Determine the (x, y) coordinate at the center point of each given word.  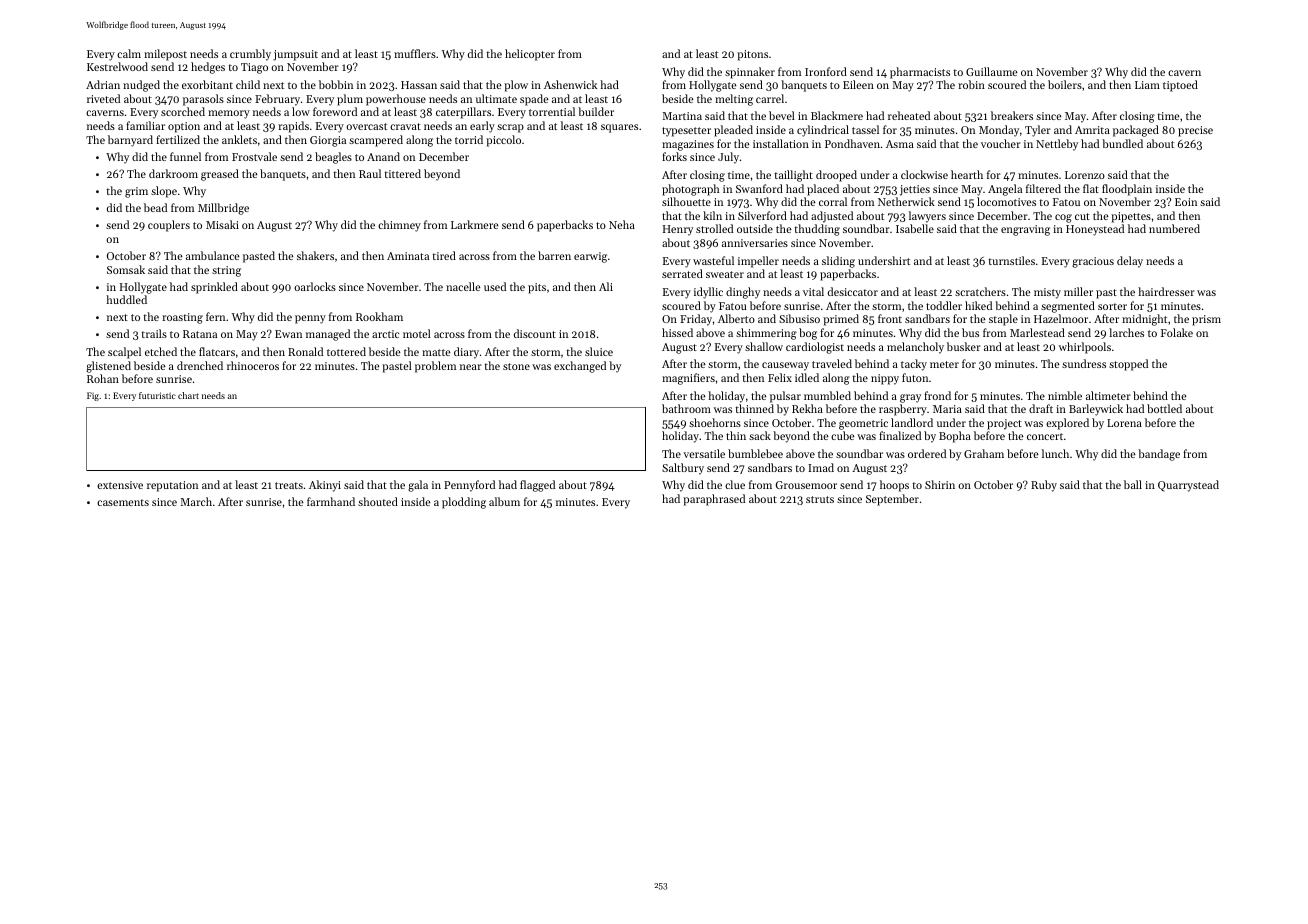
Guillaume (992, 71)
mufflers (415, 53)
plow (516, 86)
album (504, 501)
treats (289, 485)
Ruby (1044, 486)
